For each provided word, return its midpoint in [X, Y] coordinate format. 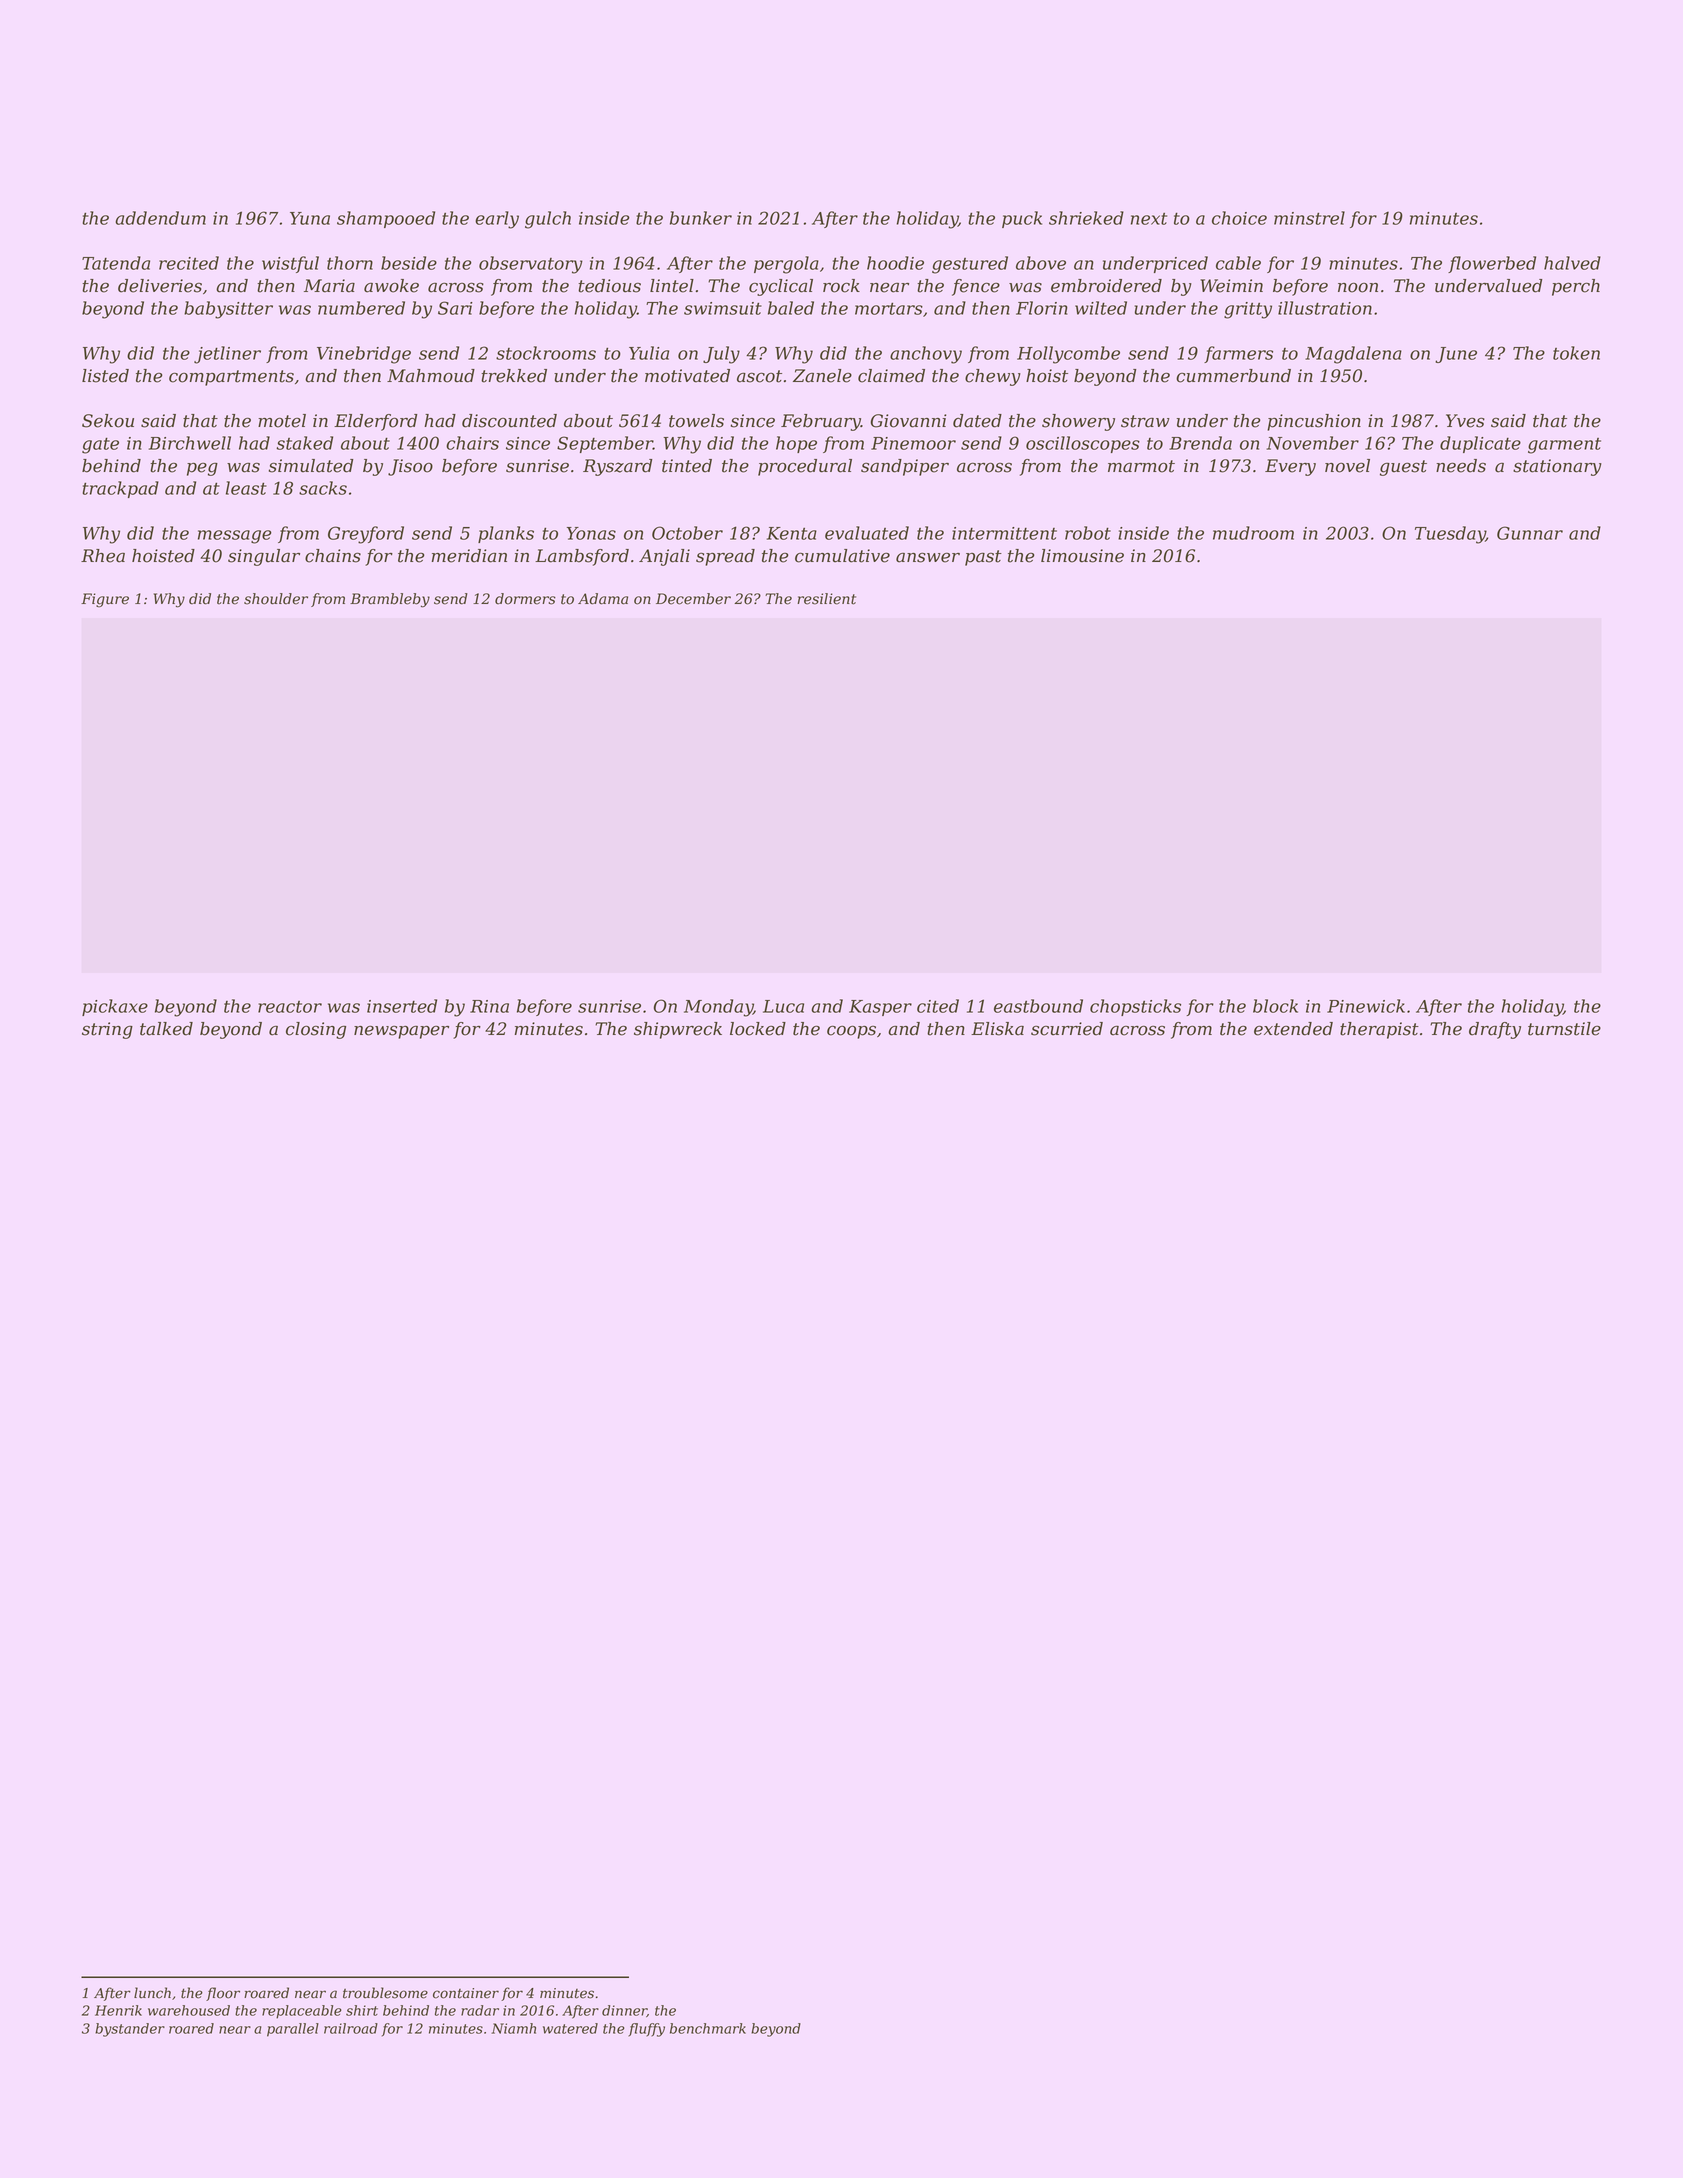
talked [166, 1029]
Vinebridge [364, 355]
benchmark [708, 2028]
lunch [152, 1993]
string [107, 1030]
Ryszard [617, 467]
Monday [718, 1008]
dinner [624, 2011]
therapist [1379, 1030]
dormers [525, 599]
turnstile [1564, 1029]
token [1576, 353]
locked [758, 1029]
